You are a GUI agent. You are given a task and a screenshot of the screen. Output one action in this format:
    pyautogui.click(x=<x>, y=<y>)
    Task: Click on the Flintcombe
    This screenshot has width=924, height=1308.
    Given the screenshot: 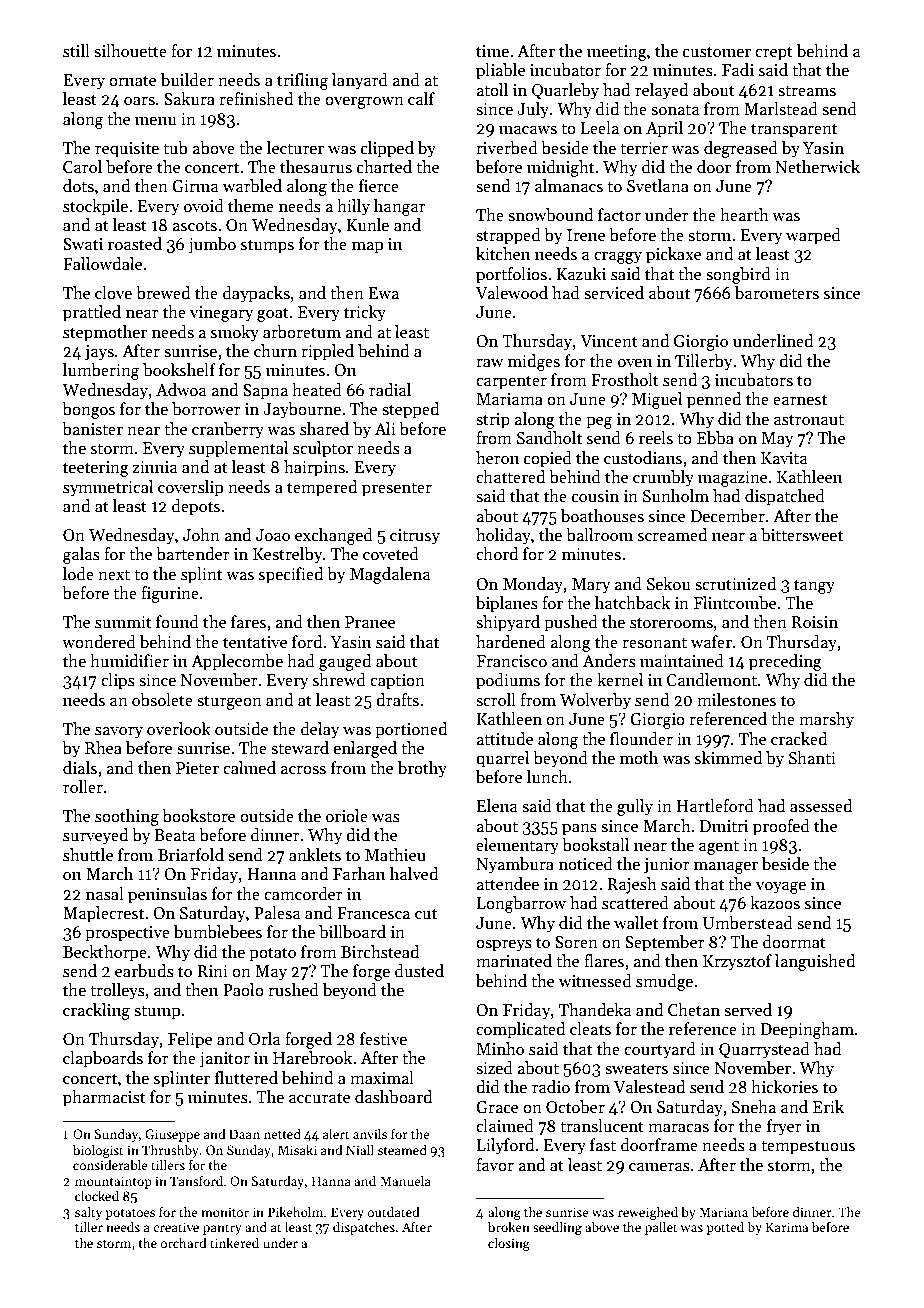 What is the action you would take?
    pyautogui.click(x=735, y=603)
